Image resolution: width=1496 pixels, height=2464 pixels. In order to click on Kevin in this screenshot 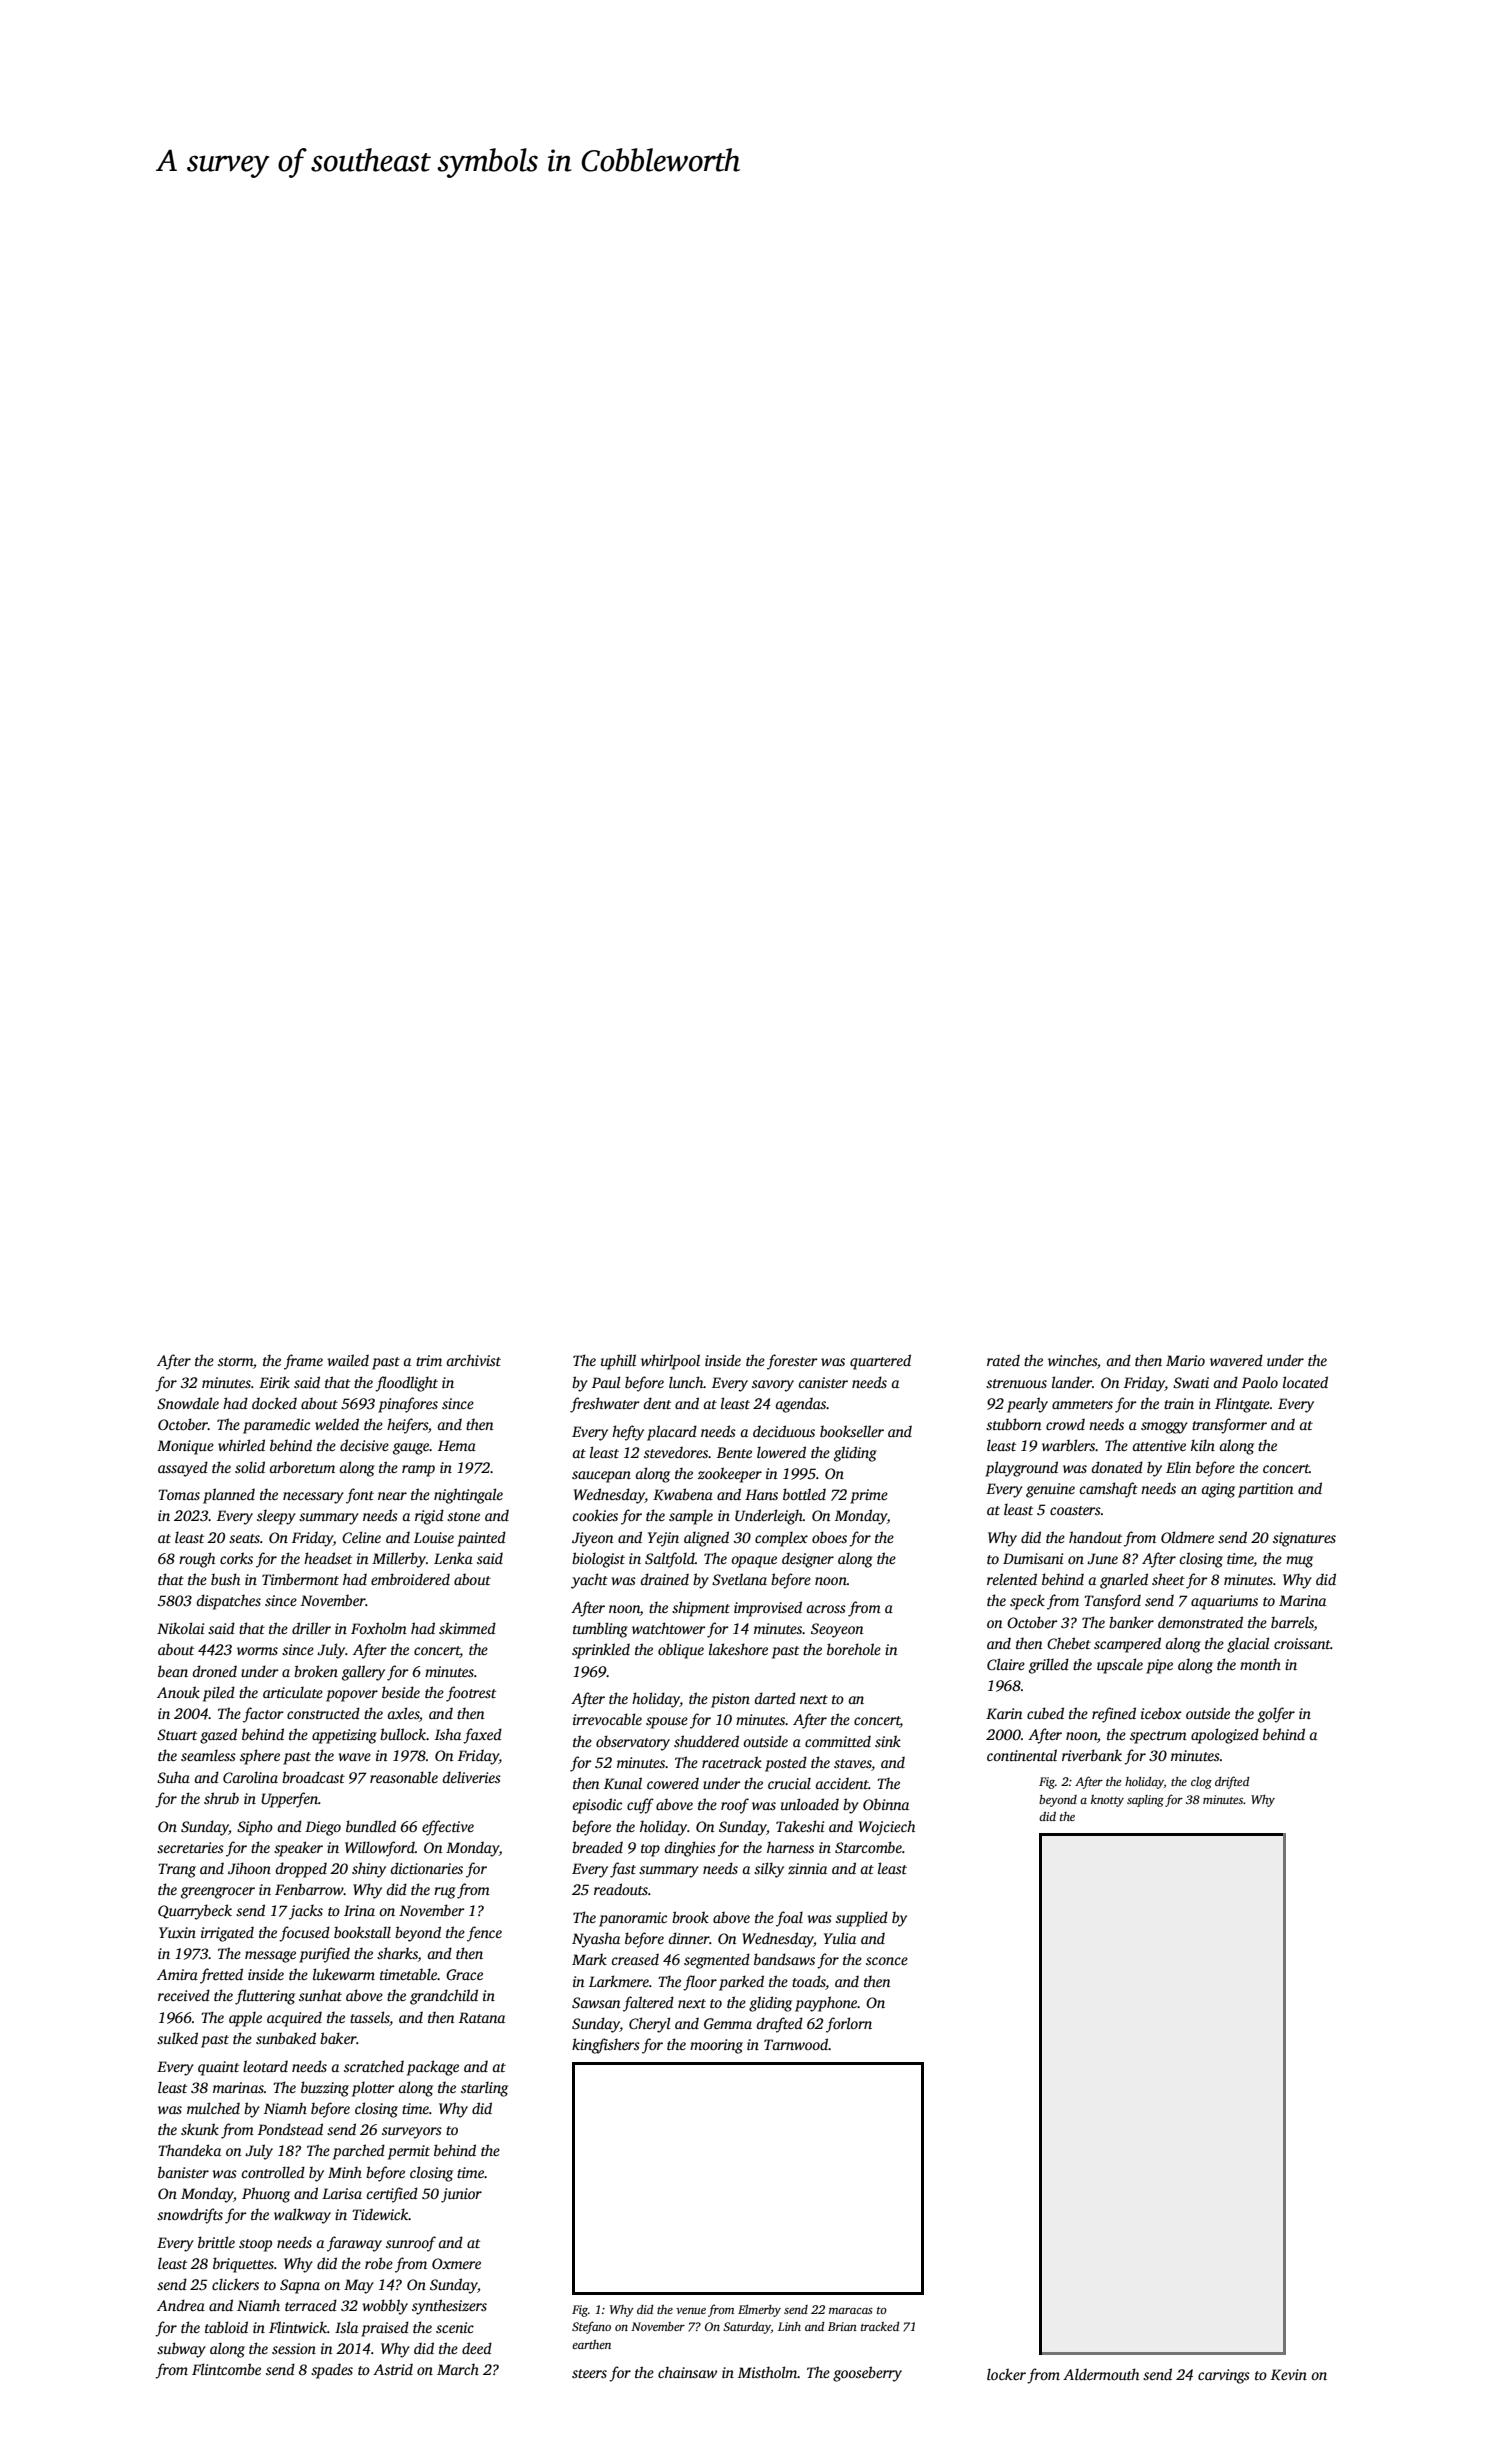, I will do `click(1289, 2374)`.
